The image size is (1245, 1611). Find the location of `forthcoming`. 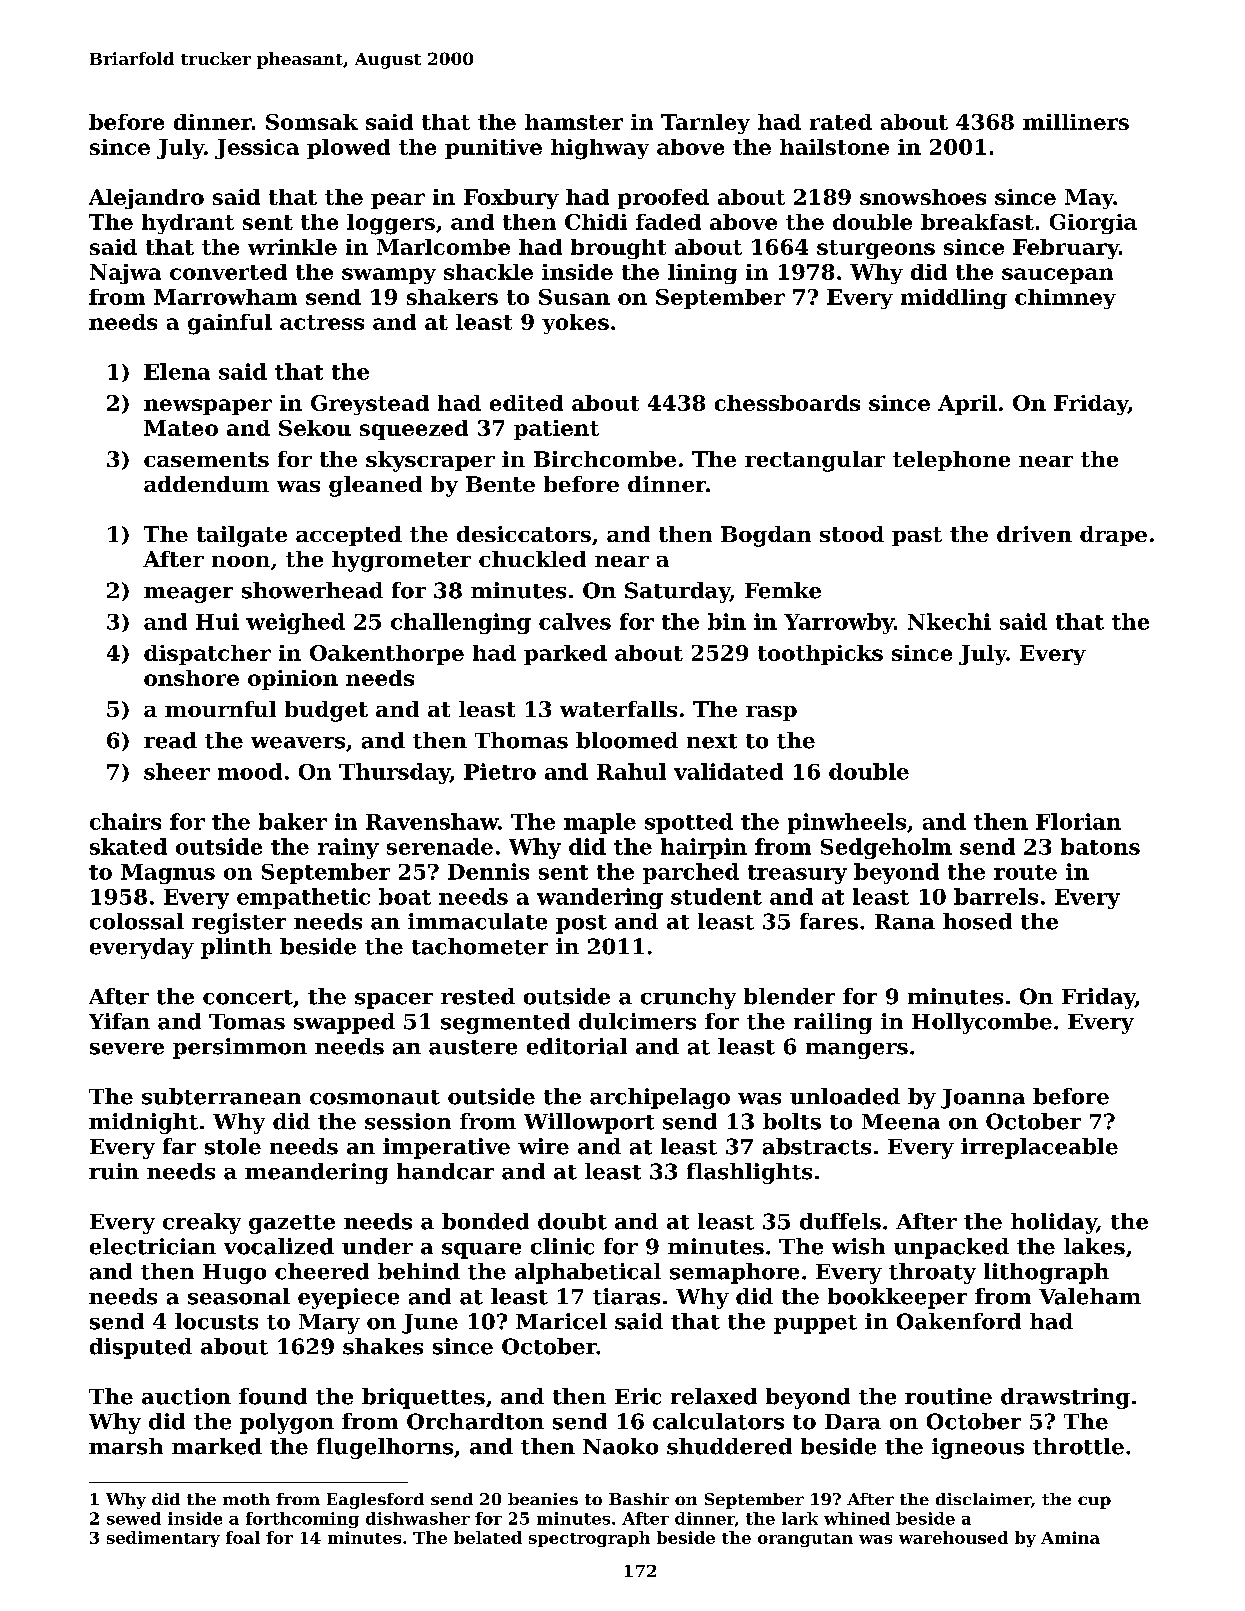

forthcoming is located at coordinates (302, 1520).
